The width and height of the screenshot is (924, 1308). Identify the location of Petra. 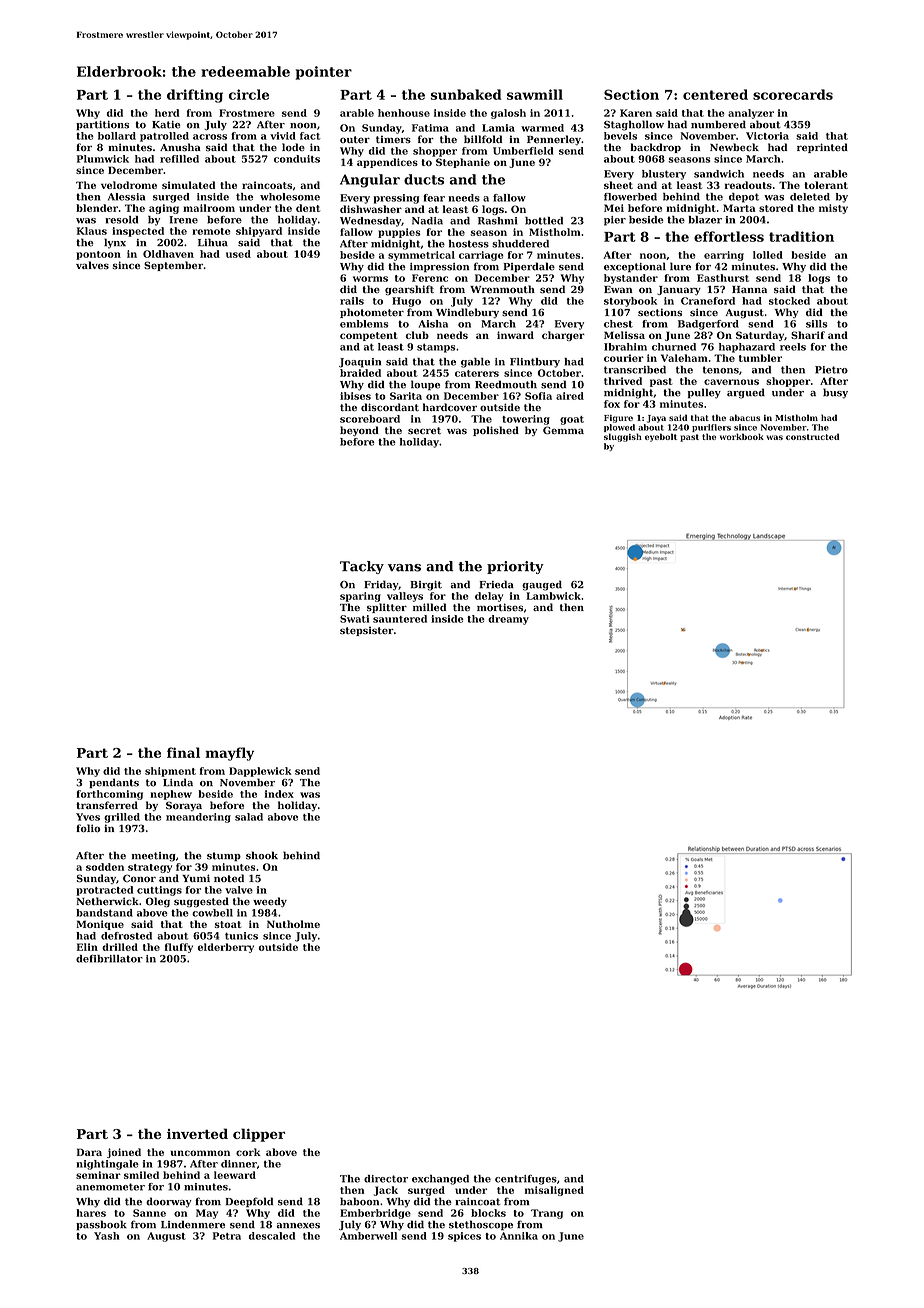
(227, 1236).
